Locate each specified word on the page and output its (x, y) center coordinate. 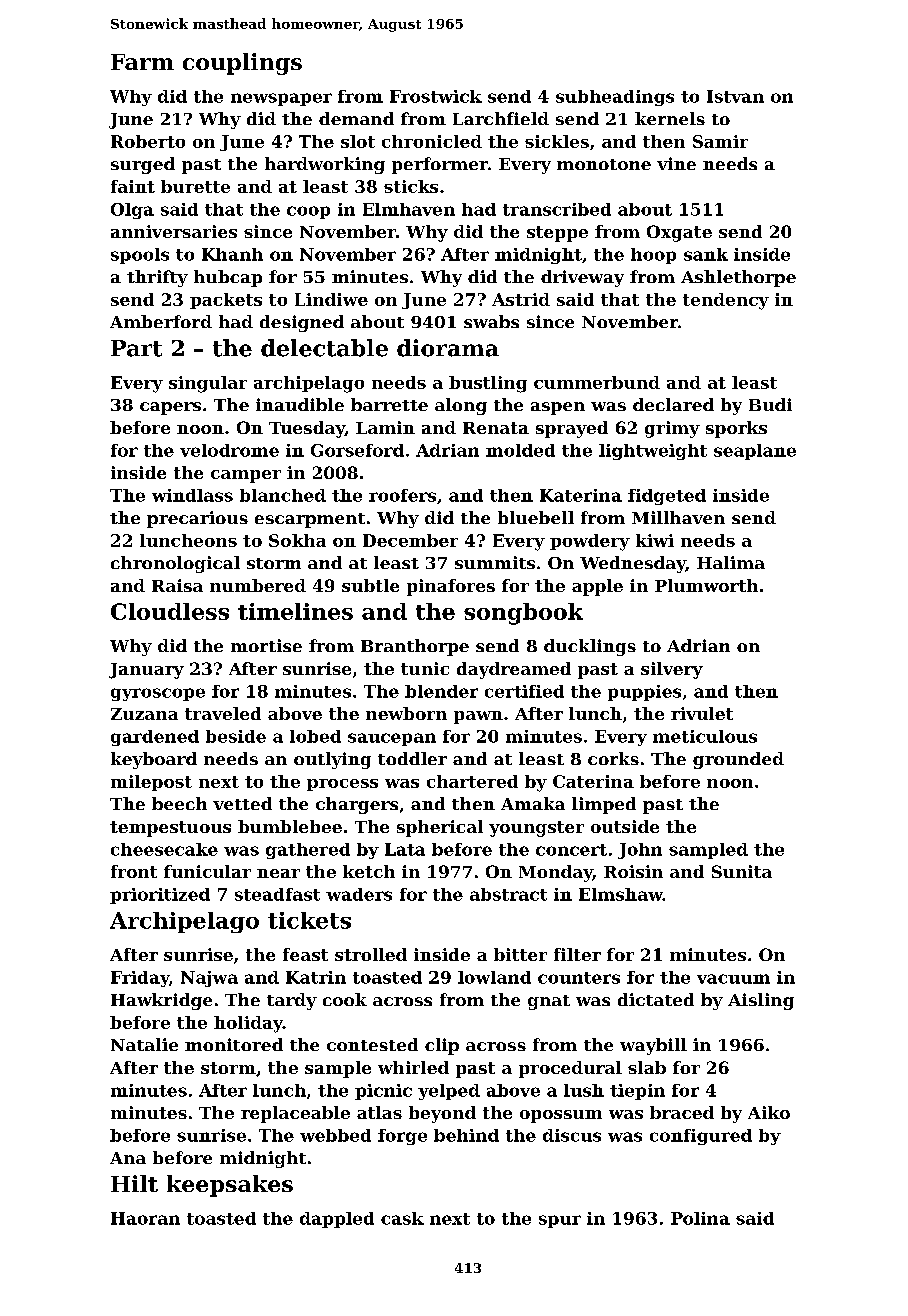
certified (524, 691)
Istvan (735, 96)
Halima (731, 562)
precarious (197, 519)
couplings (242, 64)
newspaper (281, 99)
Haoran (145, 1218)
